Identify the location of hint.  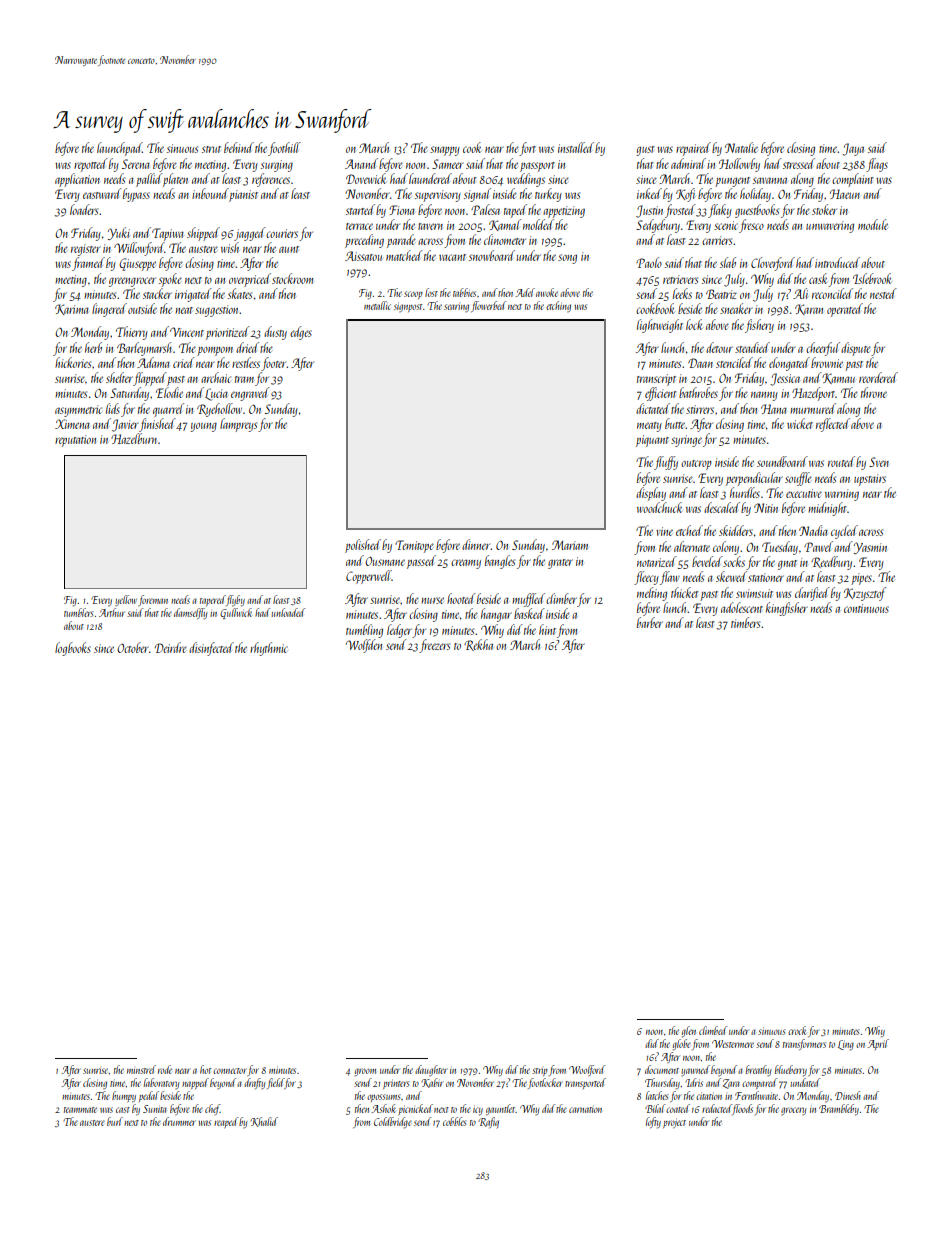
(547, 629).
